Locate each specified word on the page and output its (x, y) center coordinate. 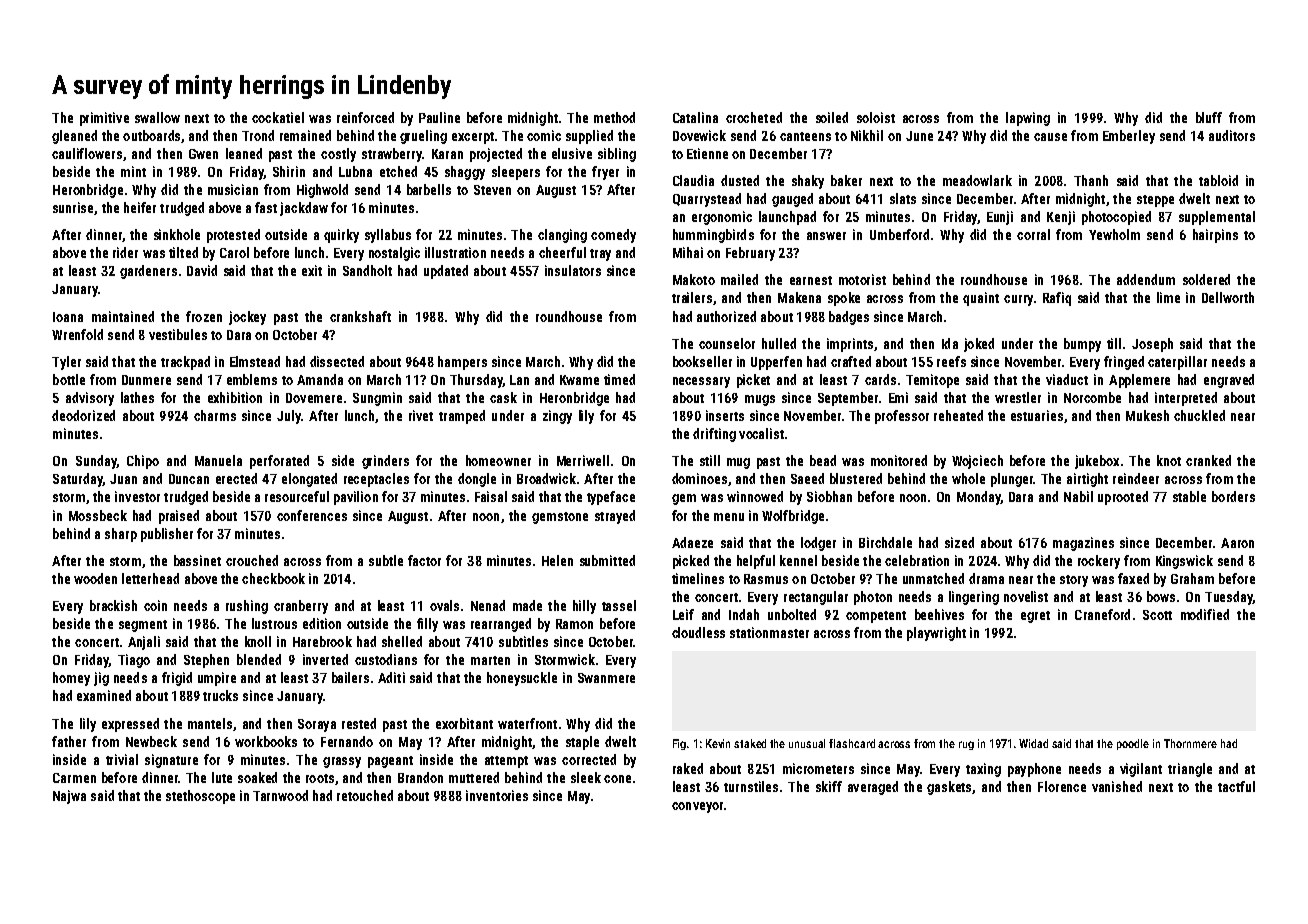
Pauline (439, 117)
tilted (183, 252)
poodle (1133, 744)
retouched (365, 795)
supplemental (1217, 218)
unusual (807, 743)
